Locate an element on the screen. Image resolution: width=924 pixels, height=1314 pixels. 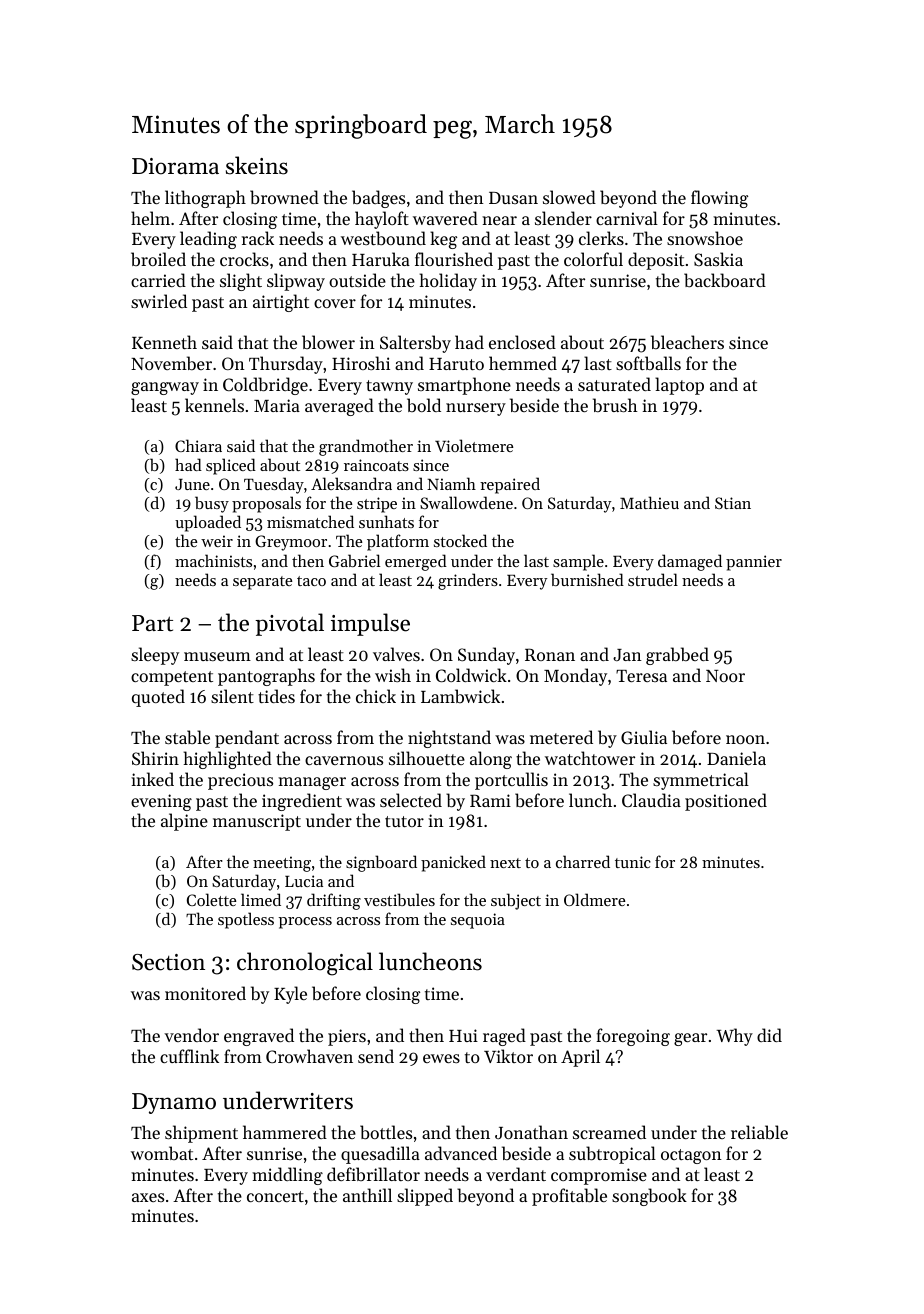
badges is located at coordinates (378, 199).
